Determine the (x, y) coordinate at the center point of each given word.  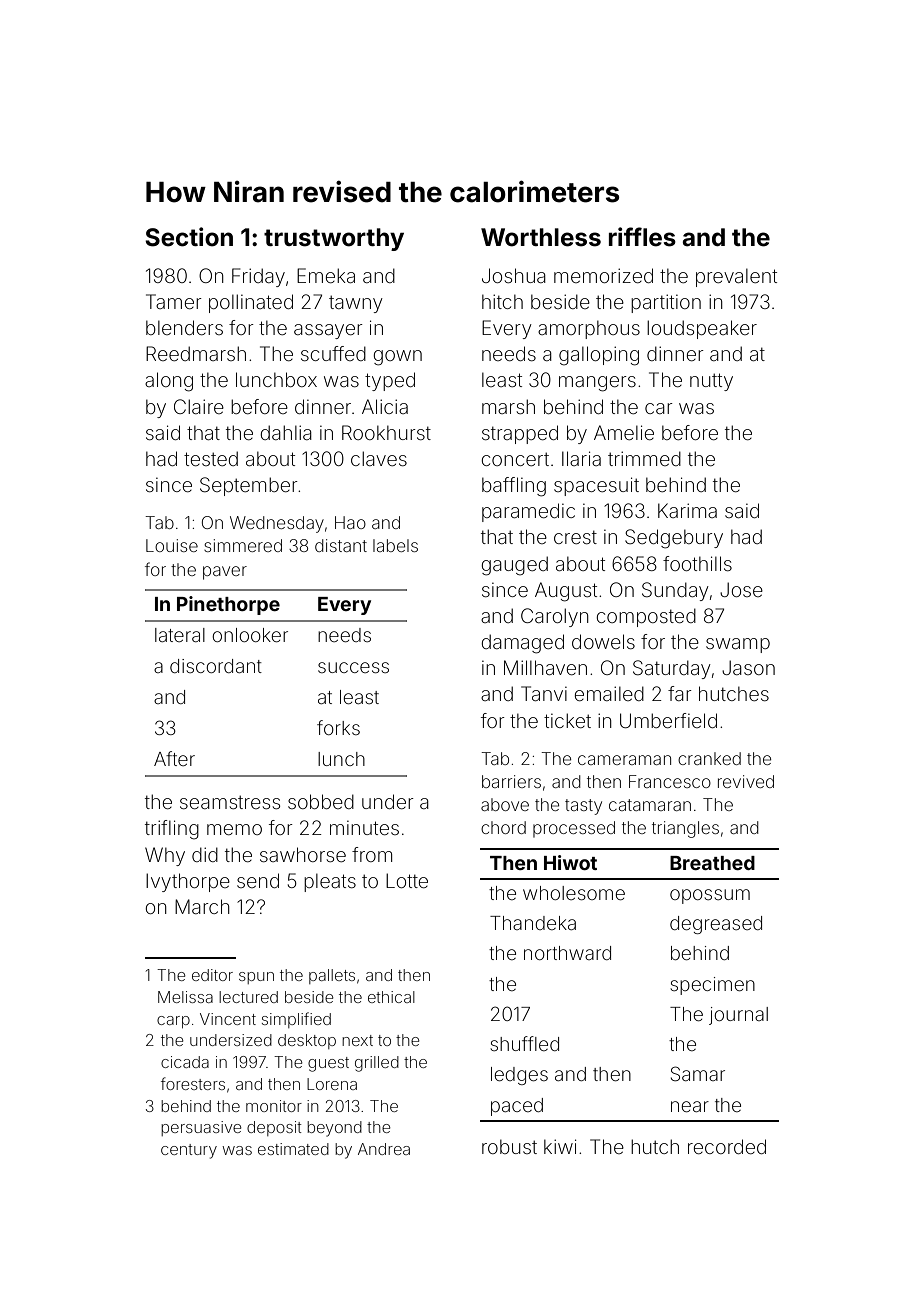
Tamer (174, 301)
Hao (350, 522)
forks (338, 727)
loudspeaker (702, 329)
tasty (583, 807)
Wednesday (277, 524)
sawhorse (303, 854)
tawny (356, 304)
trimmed (644, 458)
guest (328, 1064)
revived (746, 781)
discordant (216, 666)
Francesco (670, 781)
